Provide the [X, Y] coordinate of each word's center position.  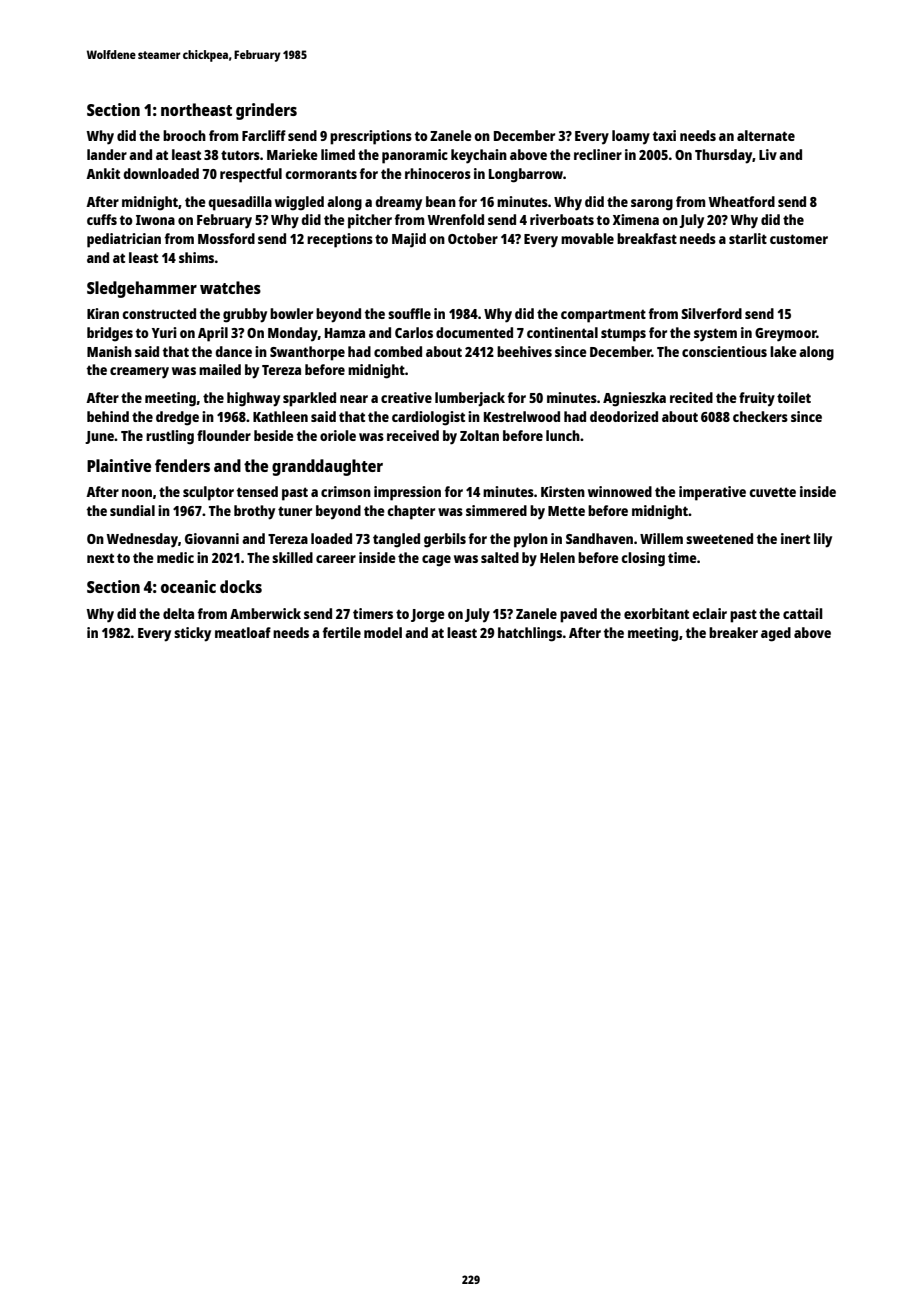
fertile [341, 632]
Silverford [711, 313]
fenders [182, 465]
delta [178, 613]
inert [795, 538]
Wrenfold [455, 219]
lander [107, 154]
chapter [411, 512]
